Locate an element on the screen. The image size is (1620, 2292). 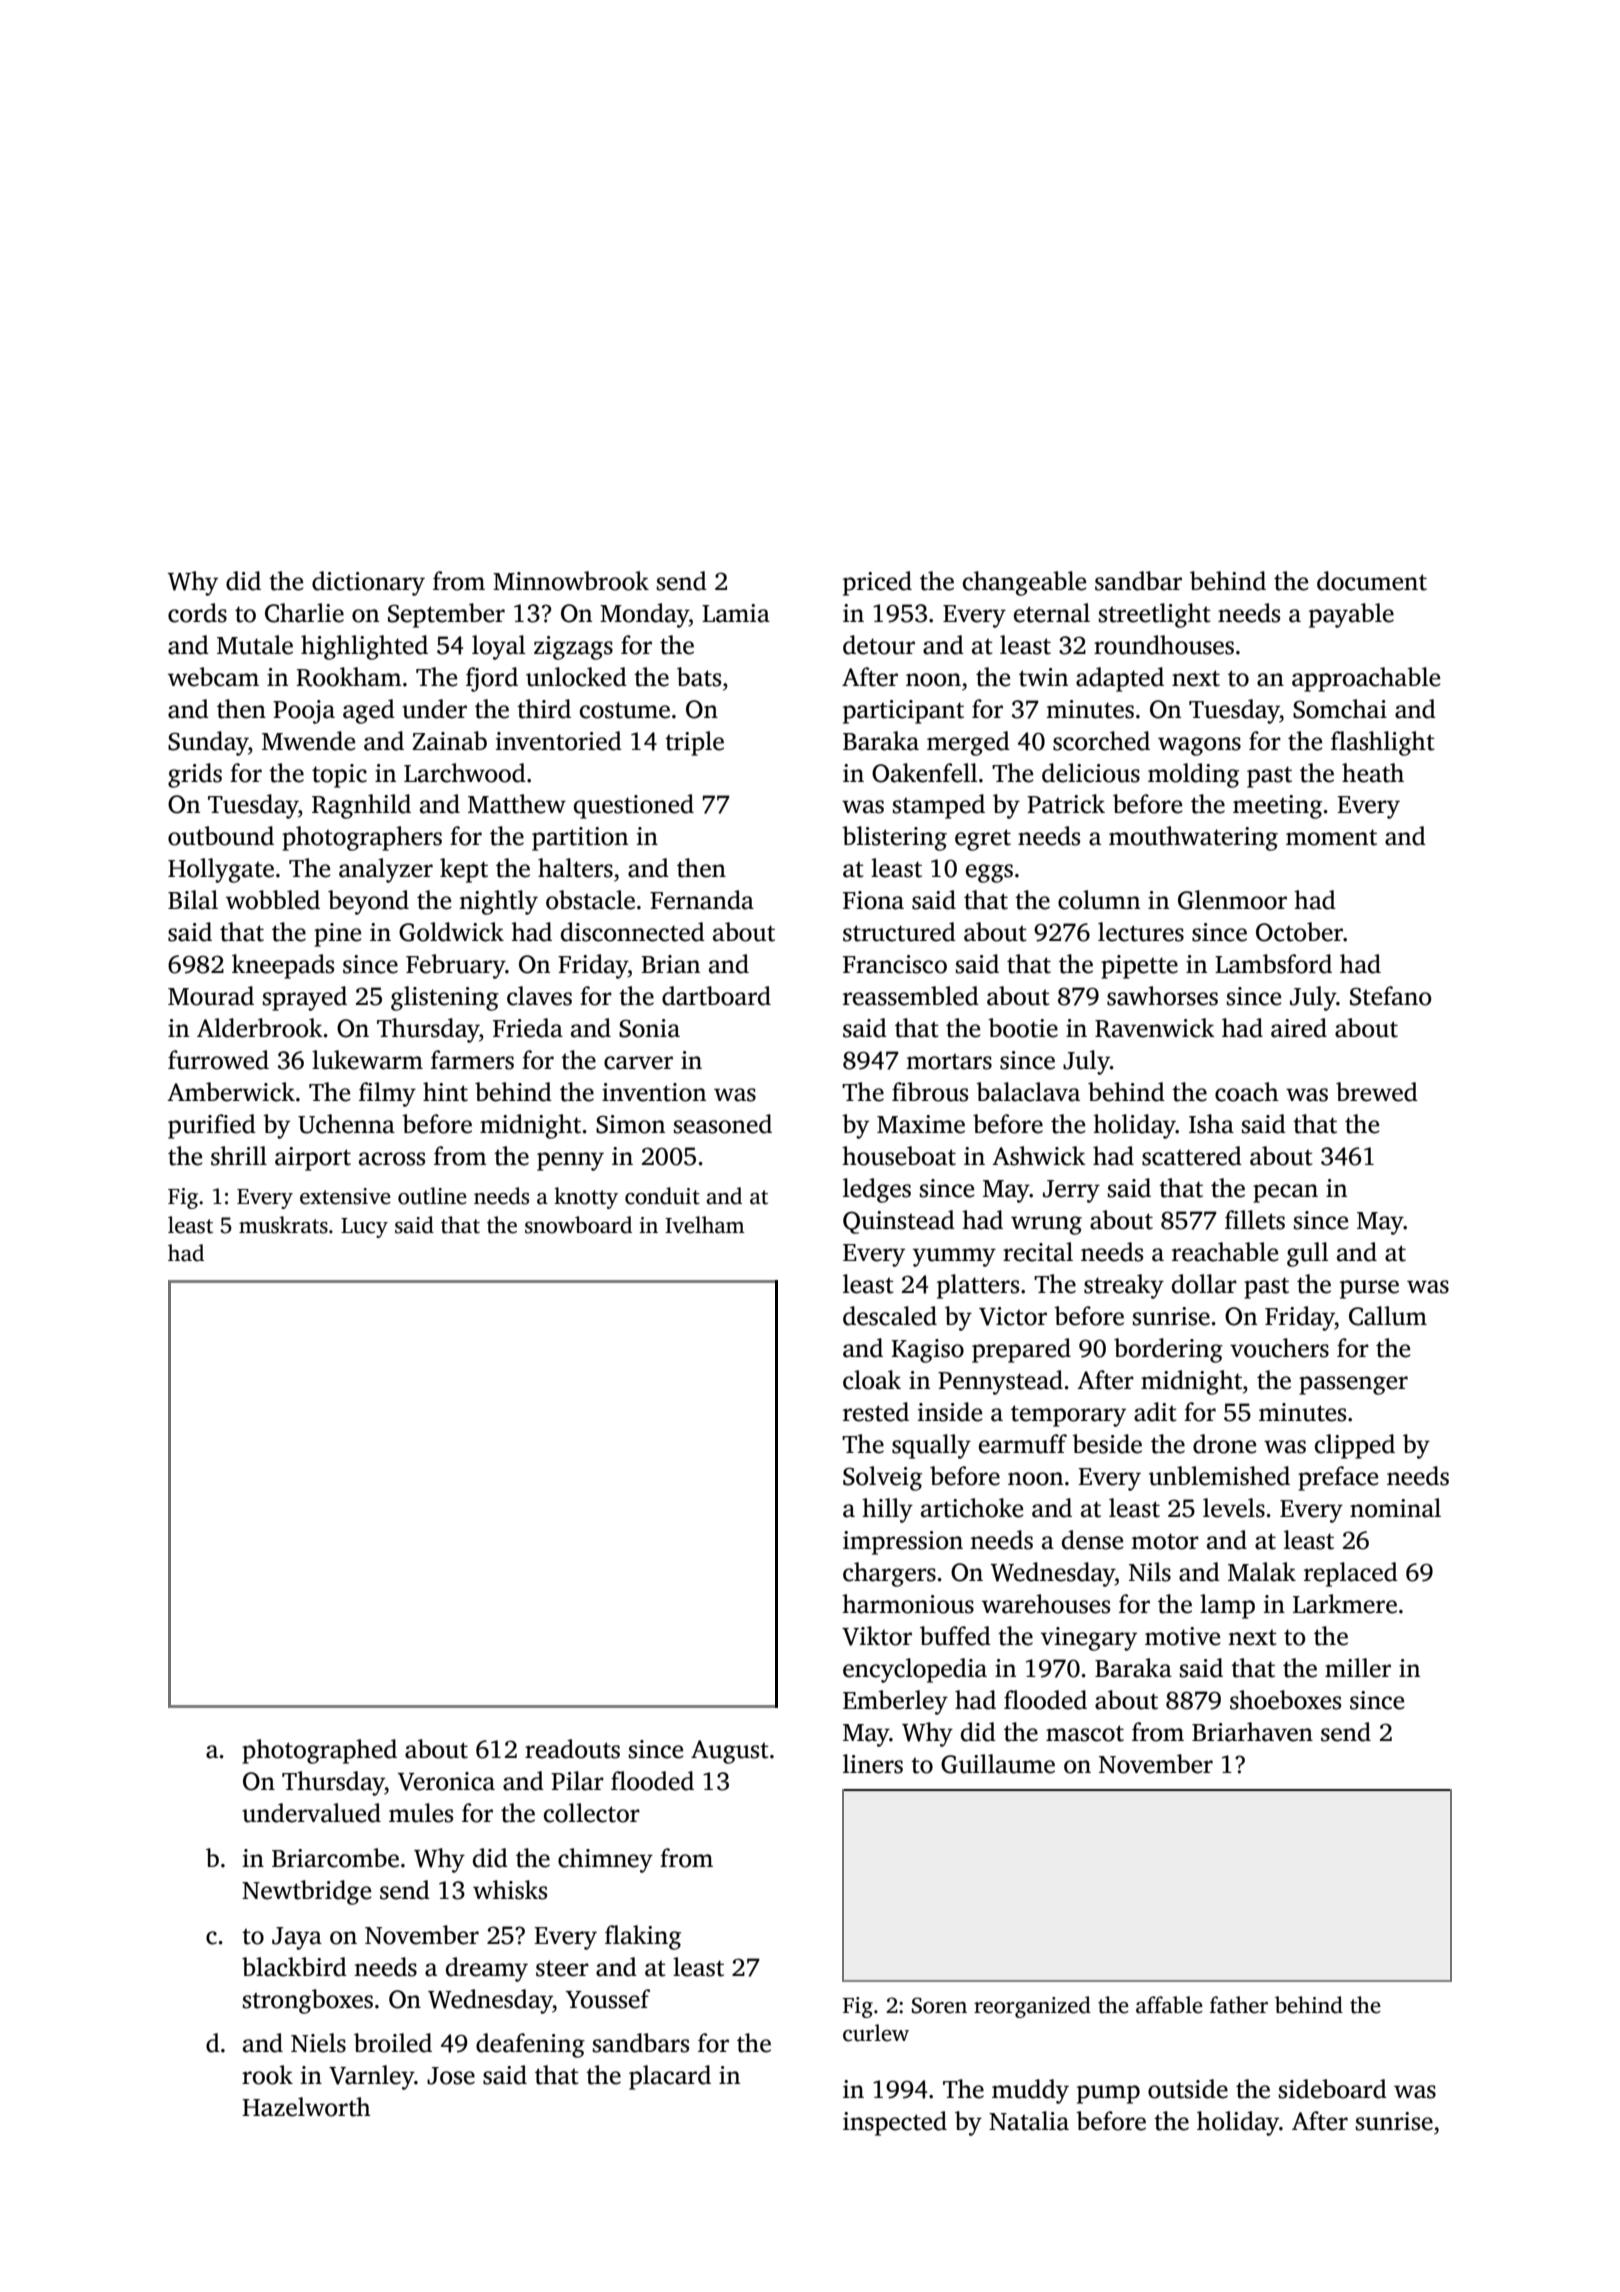
father is located at coordinates (1239, 2005).
